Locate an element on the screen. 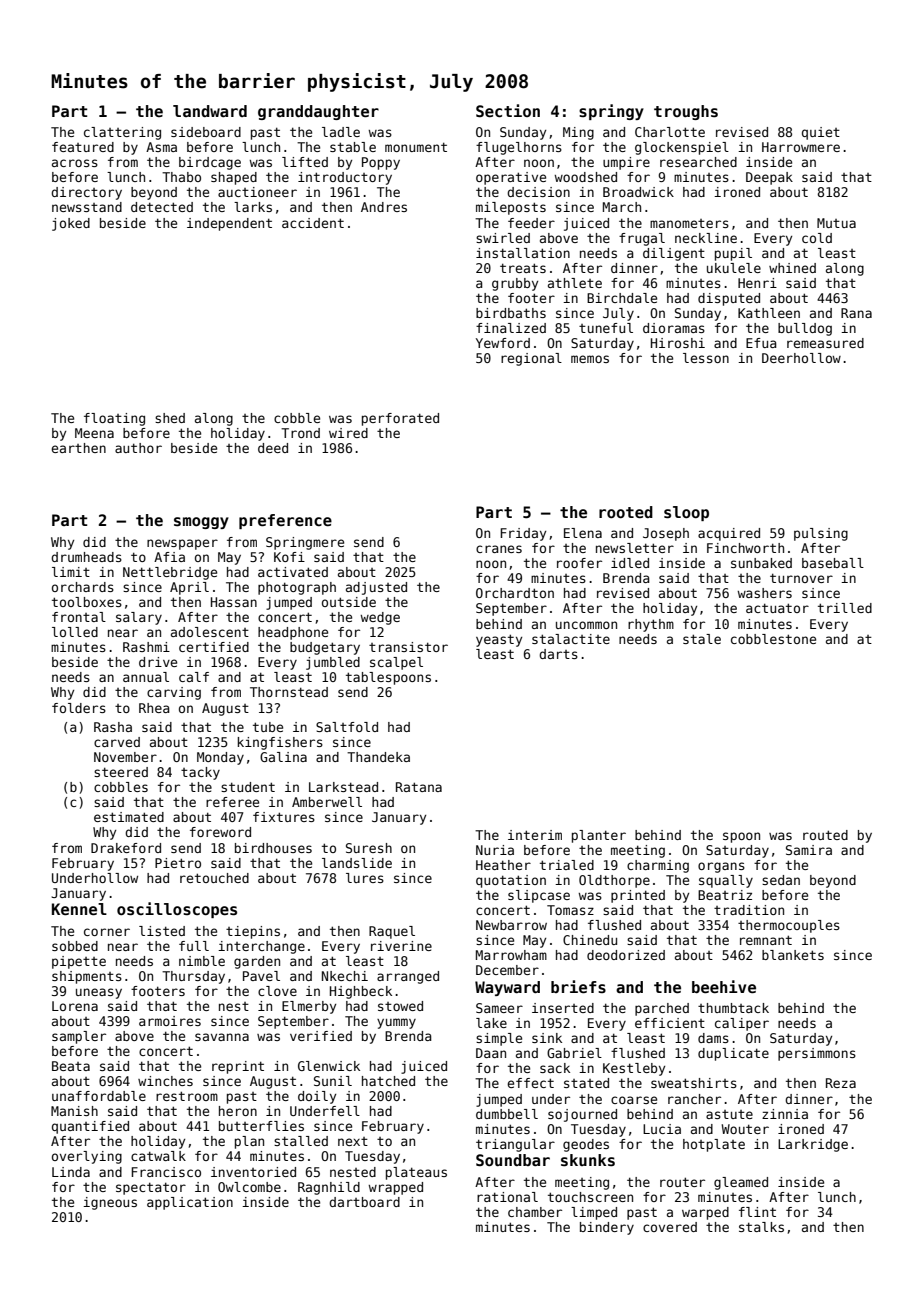  certified is located at coordinates (214, 647).
